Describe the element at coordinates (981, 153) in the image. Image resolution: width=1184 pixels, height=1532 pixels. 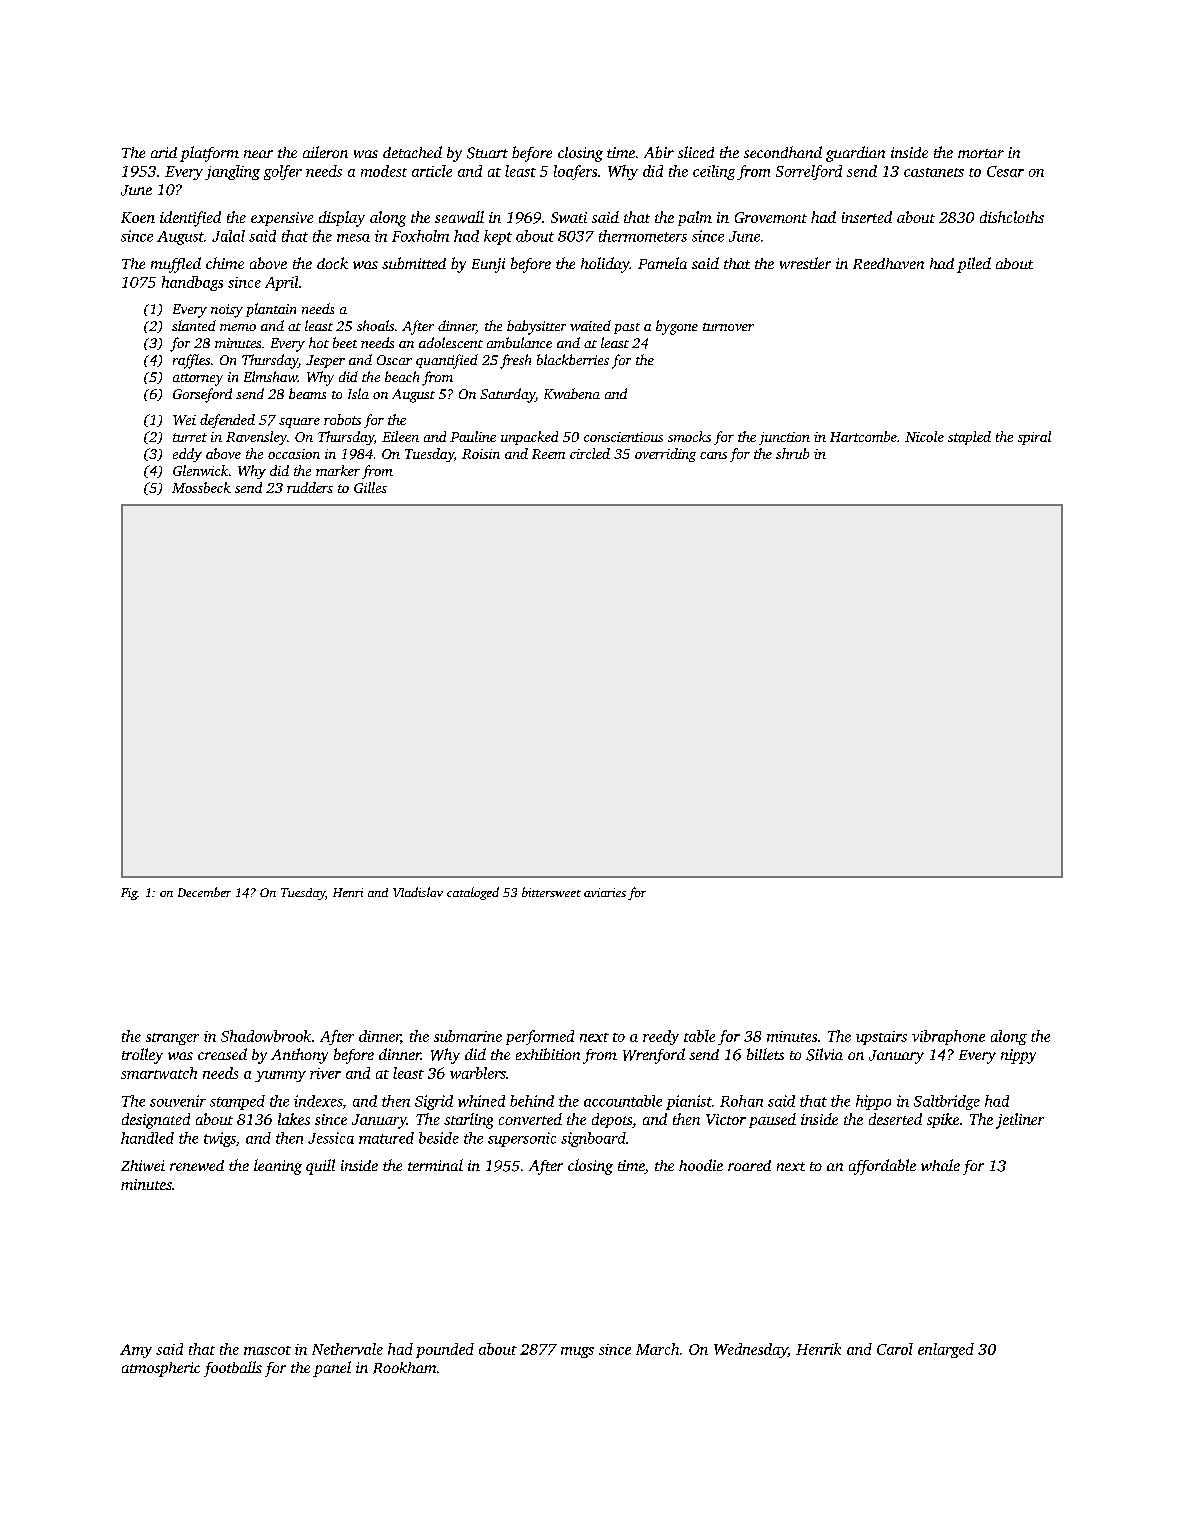
I see `mortar` at that location.
